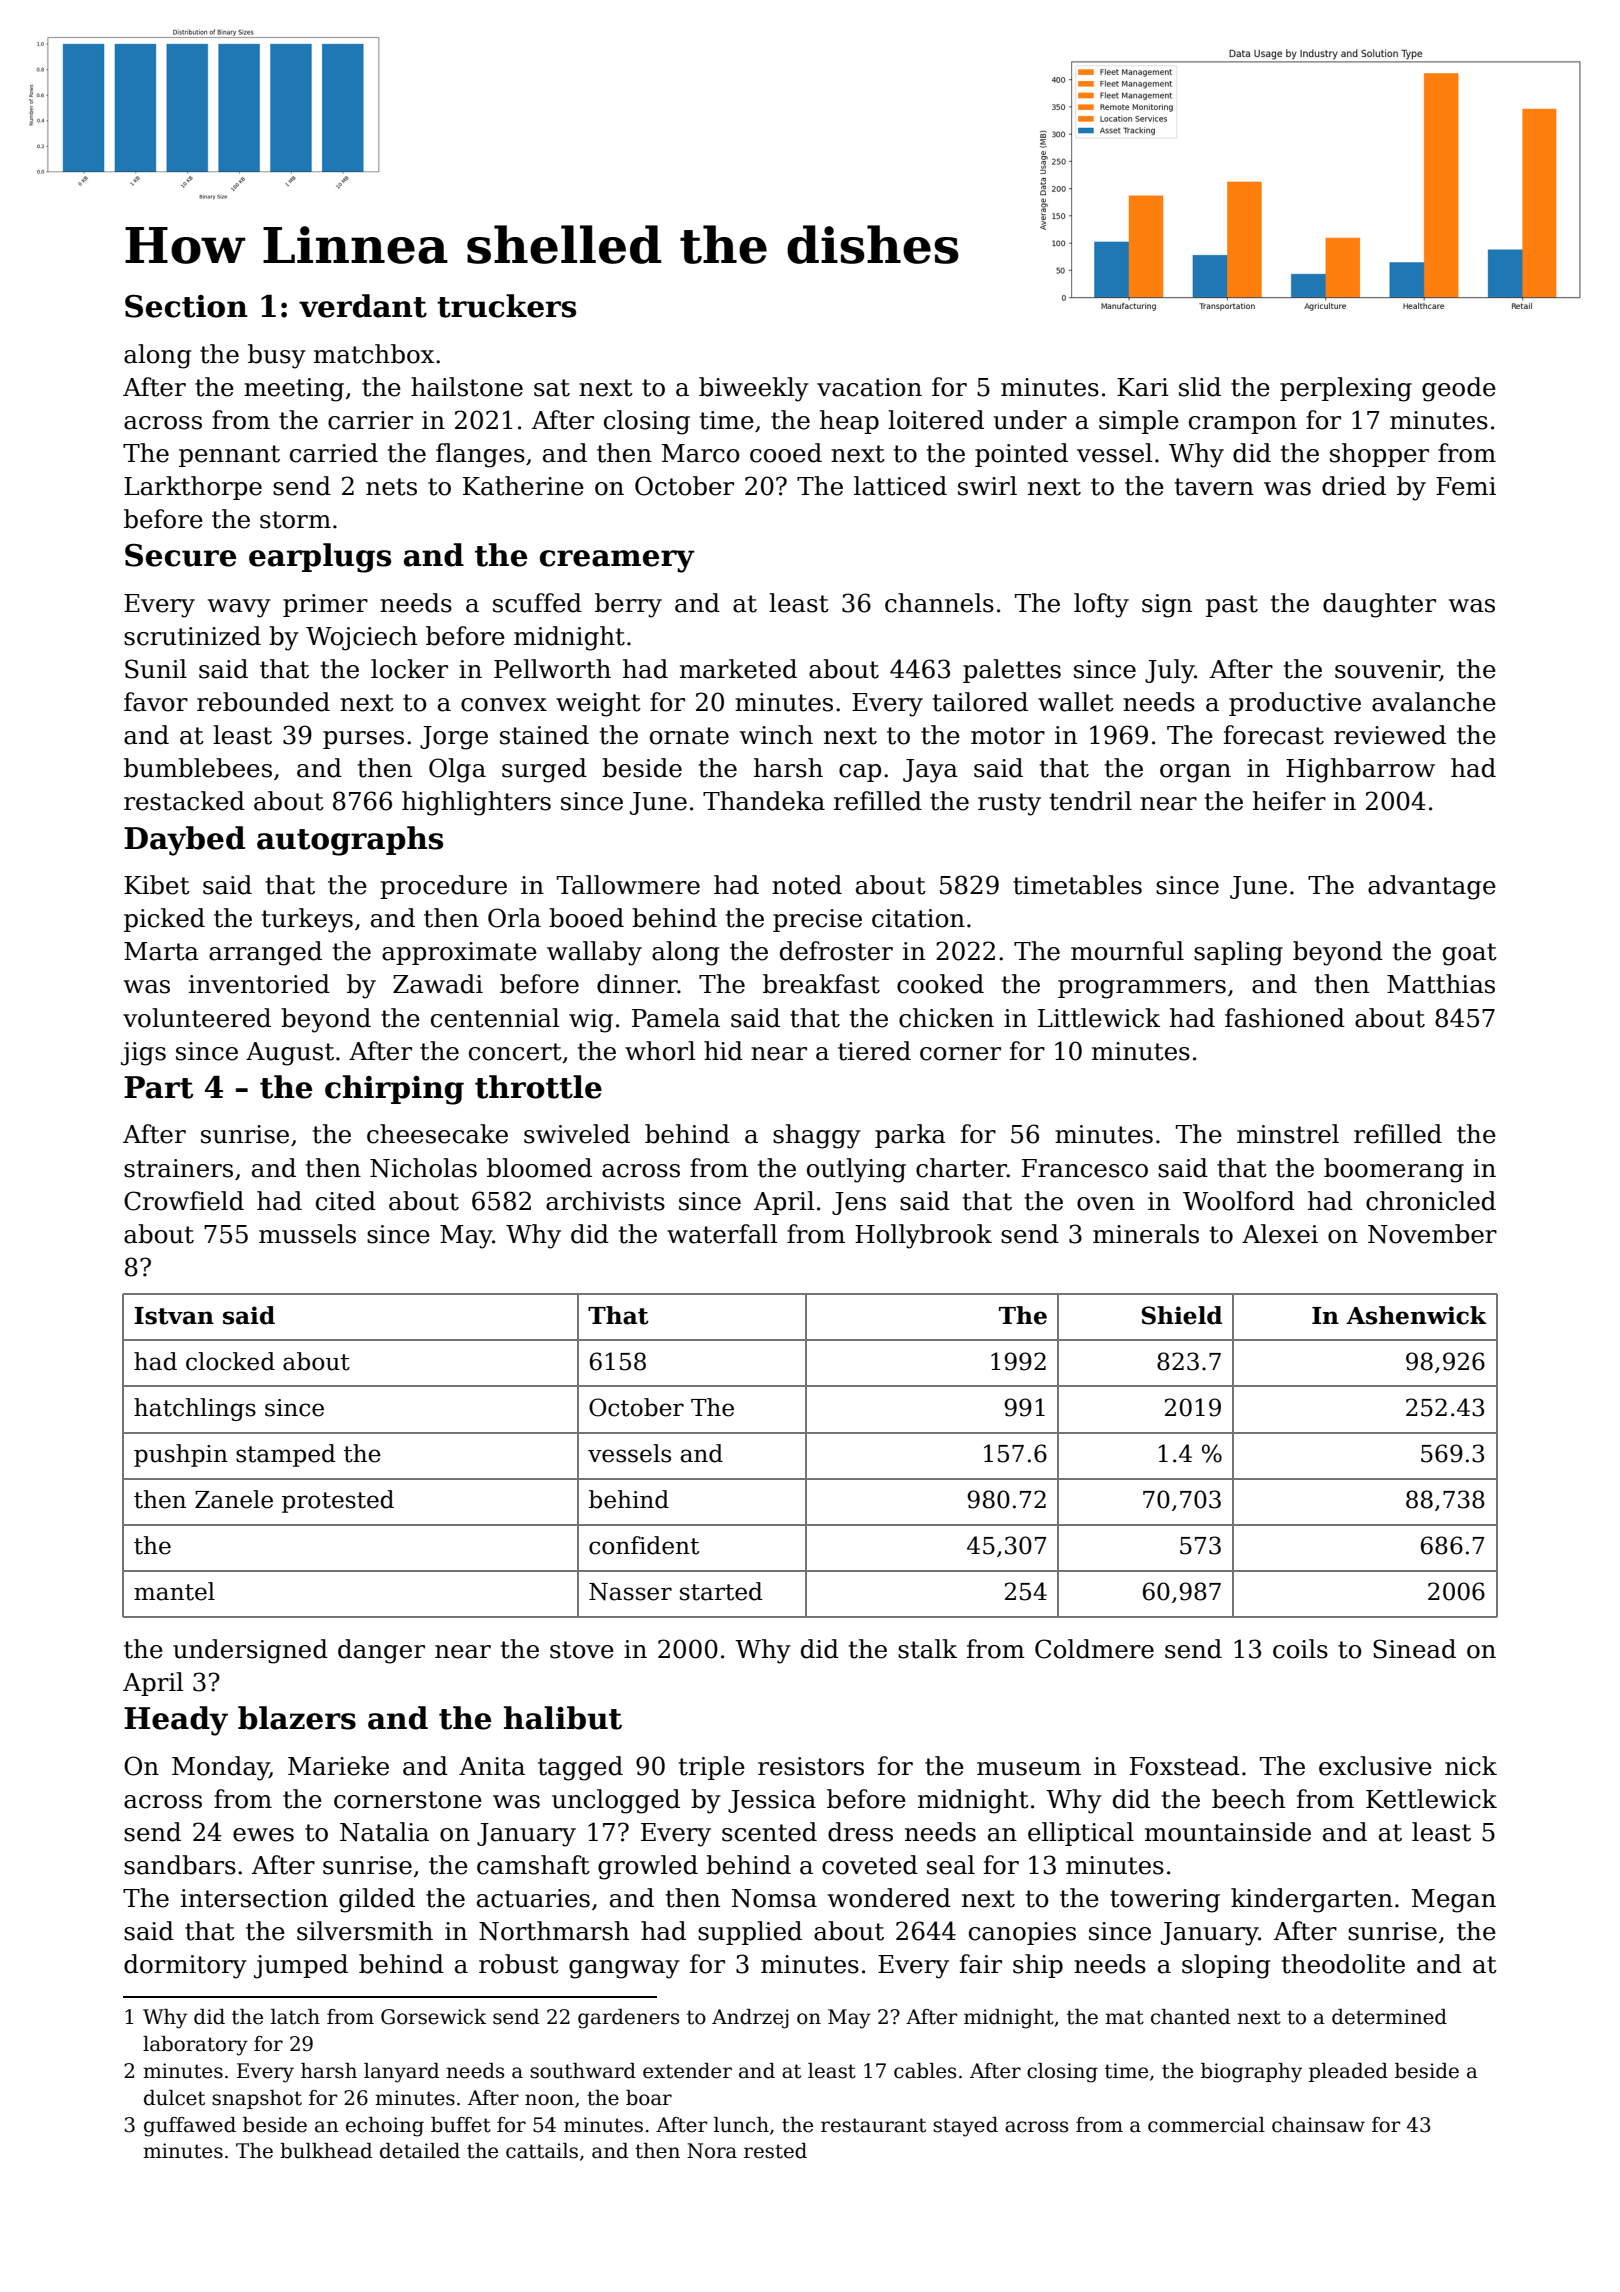  Describe the element at coordinates (1146, 1234) in the page. I see `minerals` at that location.
